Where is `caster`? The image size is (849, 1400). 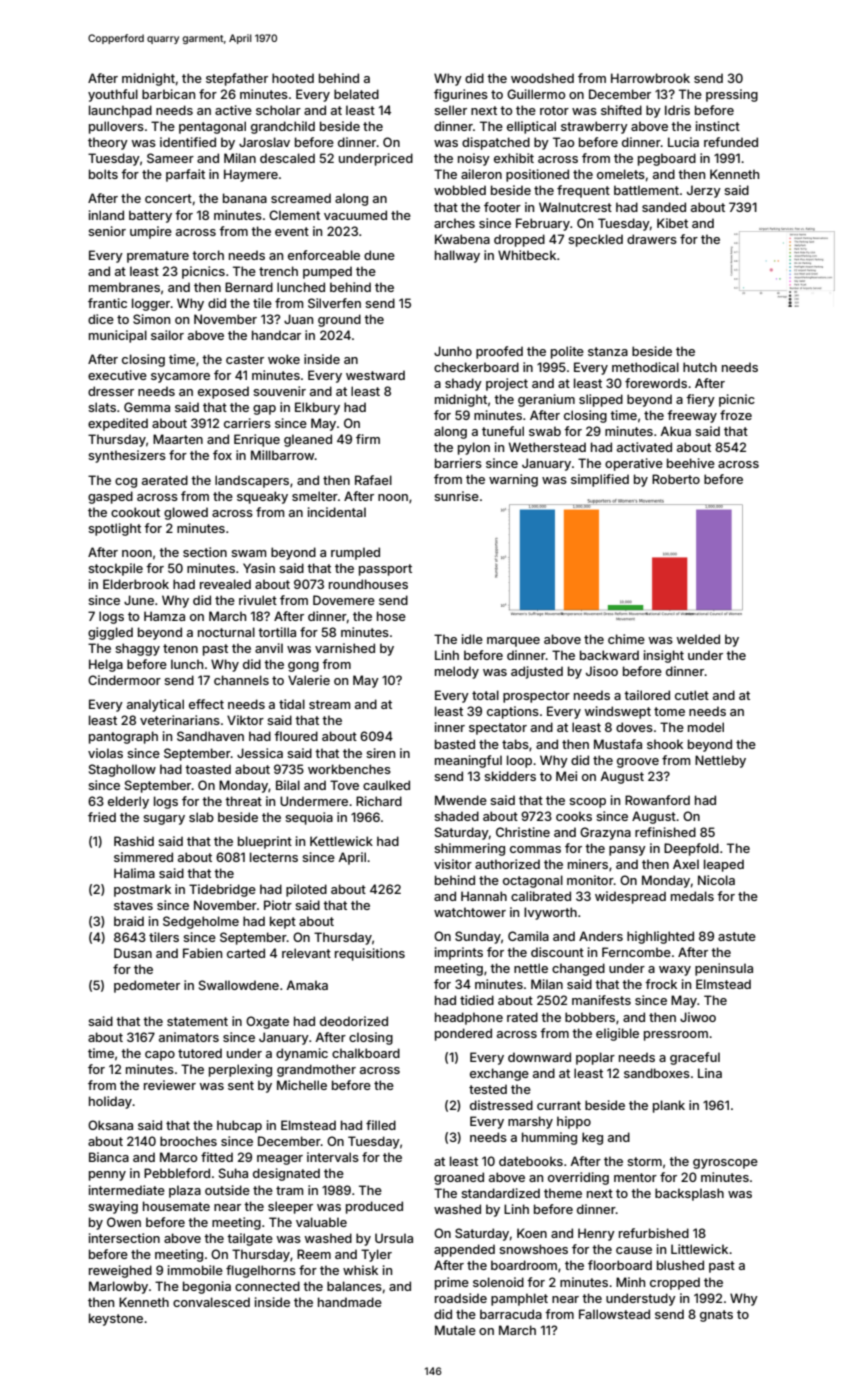
caster is located at coordinates (245, 359).
